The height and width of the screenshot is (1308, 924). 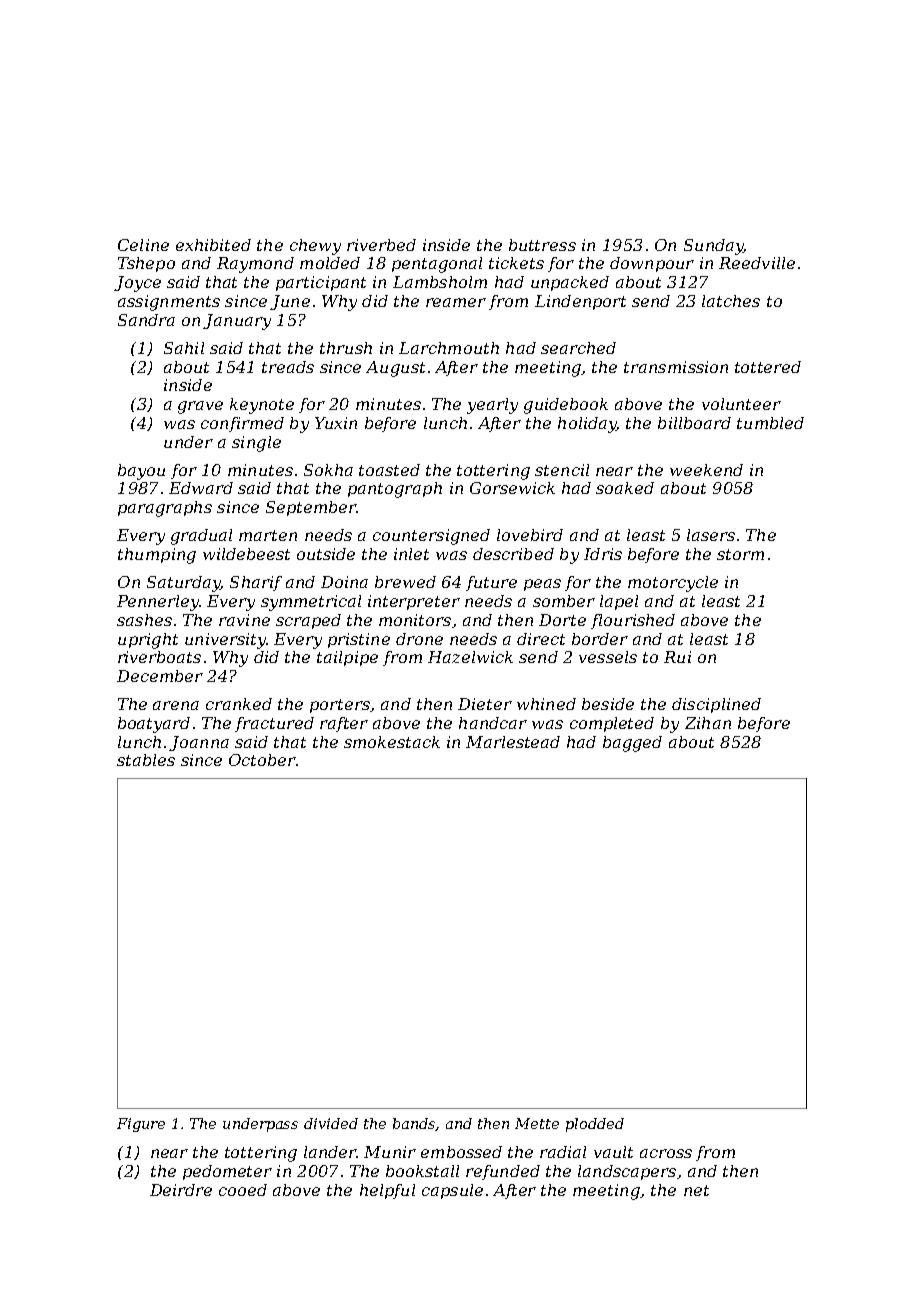 I want to click on tottered, so click(x=768, y=367).
